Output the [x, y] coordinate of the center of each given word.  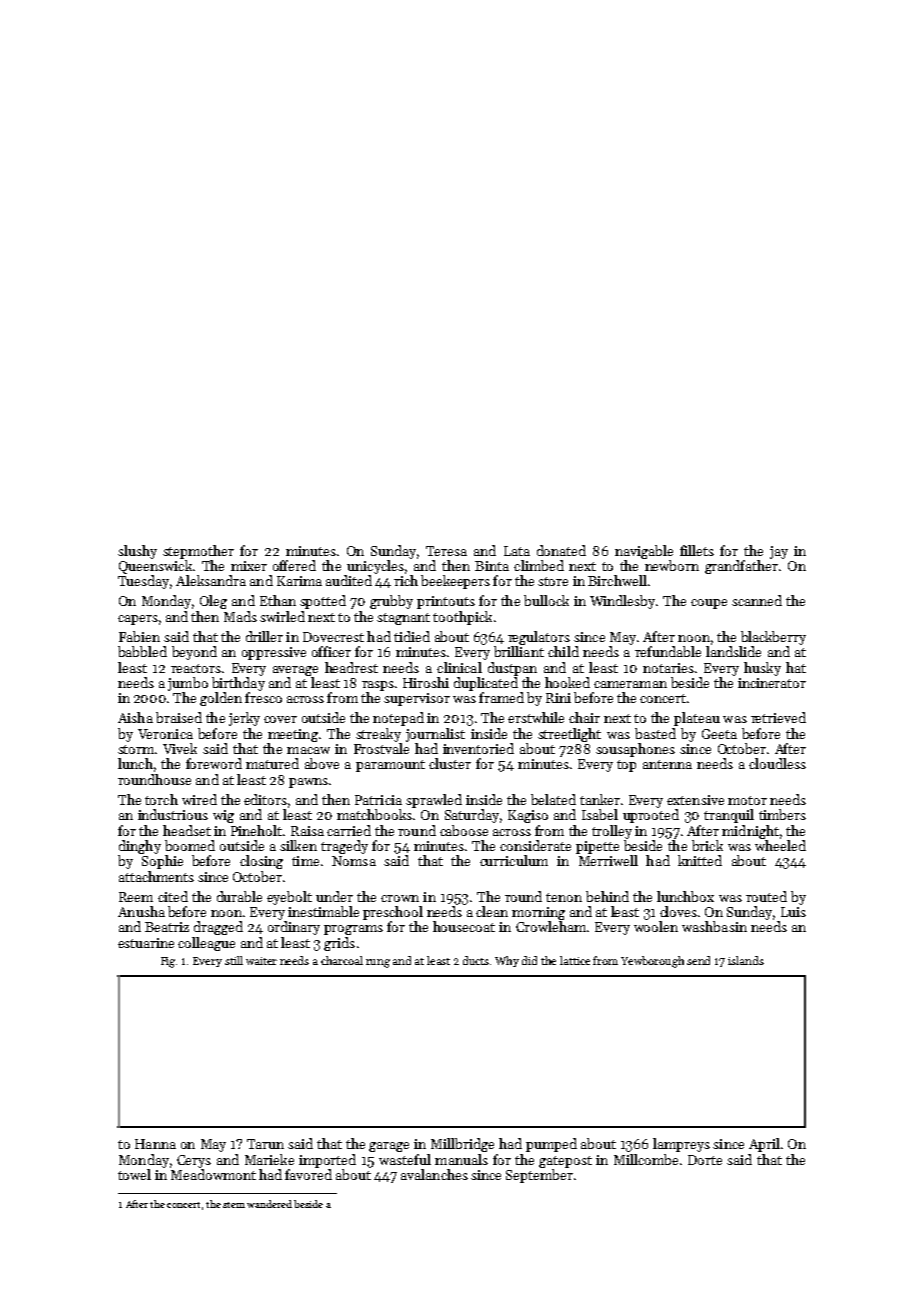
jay [779, 552]
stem [234, 1205]
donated [561, 550]
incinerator [772, 683]
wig [223, 816]
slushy [137, 552]
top [626, 766]
